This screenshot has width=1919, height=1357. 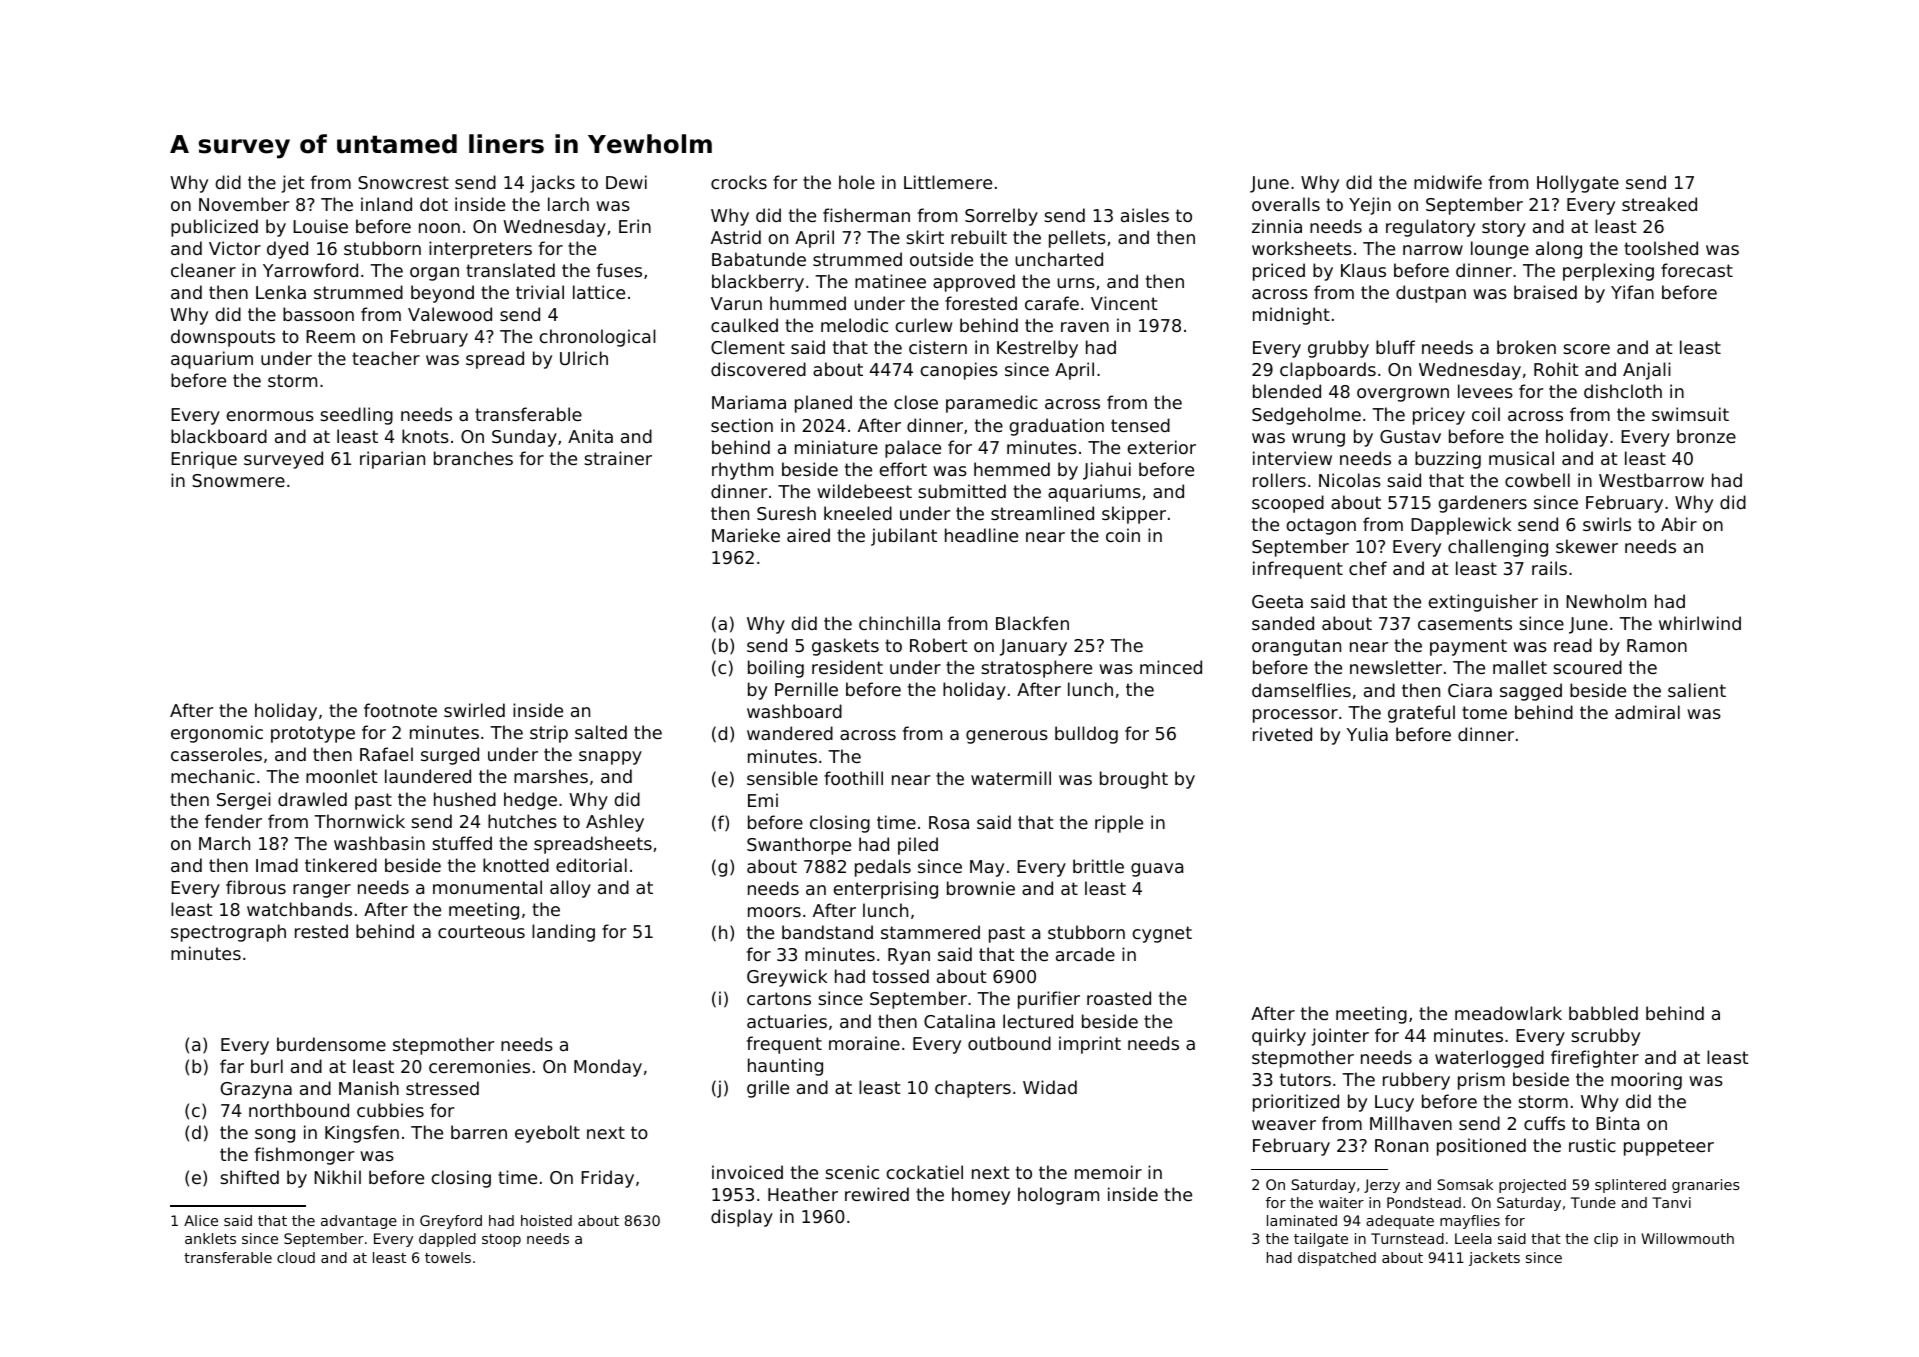 I want to click on cloud, so click(x=296, y=1257).
